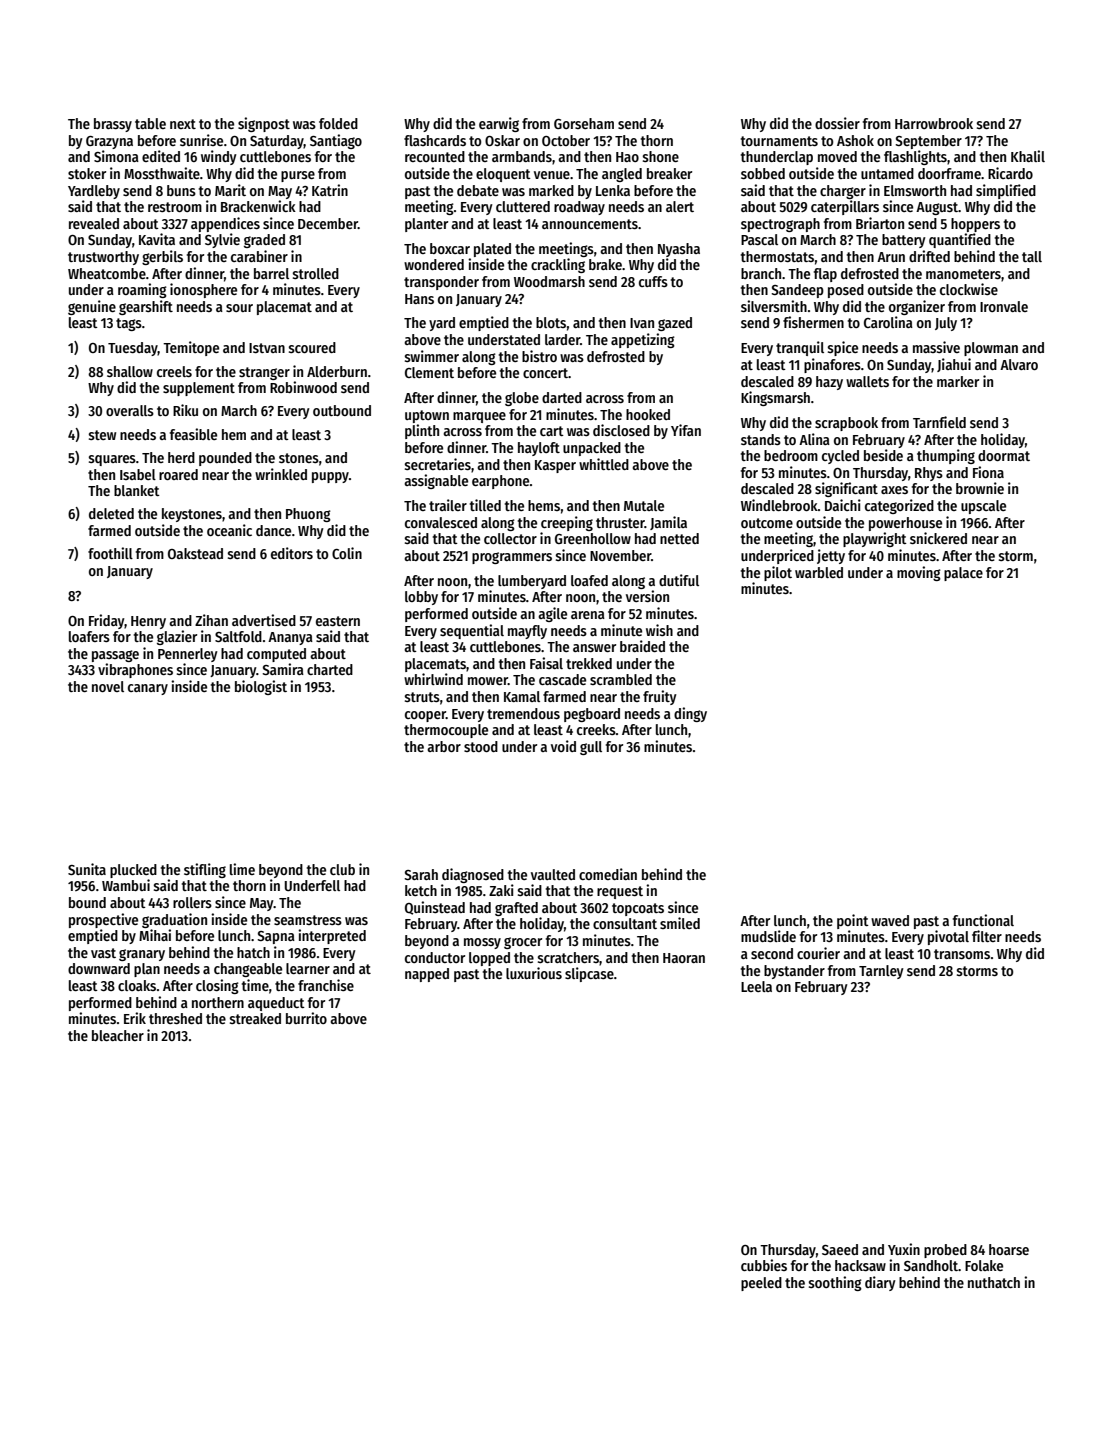 This screenshot has width=1114, height=1442. Describe the element at coordinates (435, 908) in the screenshot. I see `Quinstead` at that location.
